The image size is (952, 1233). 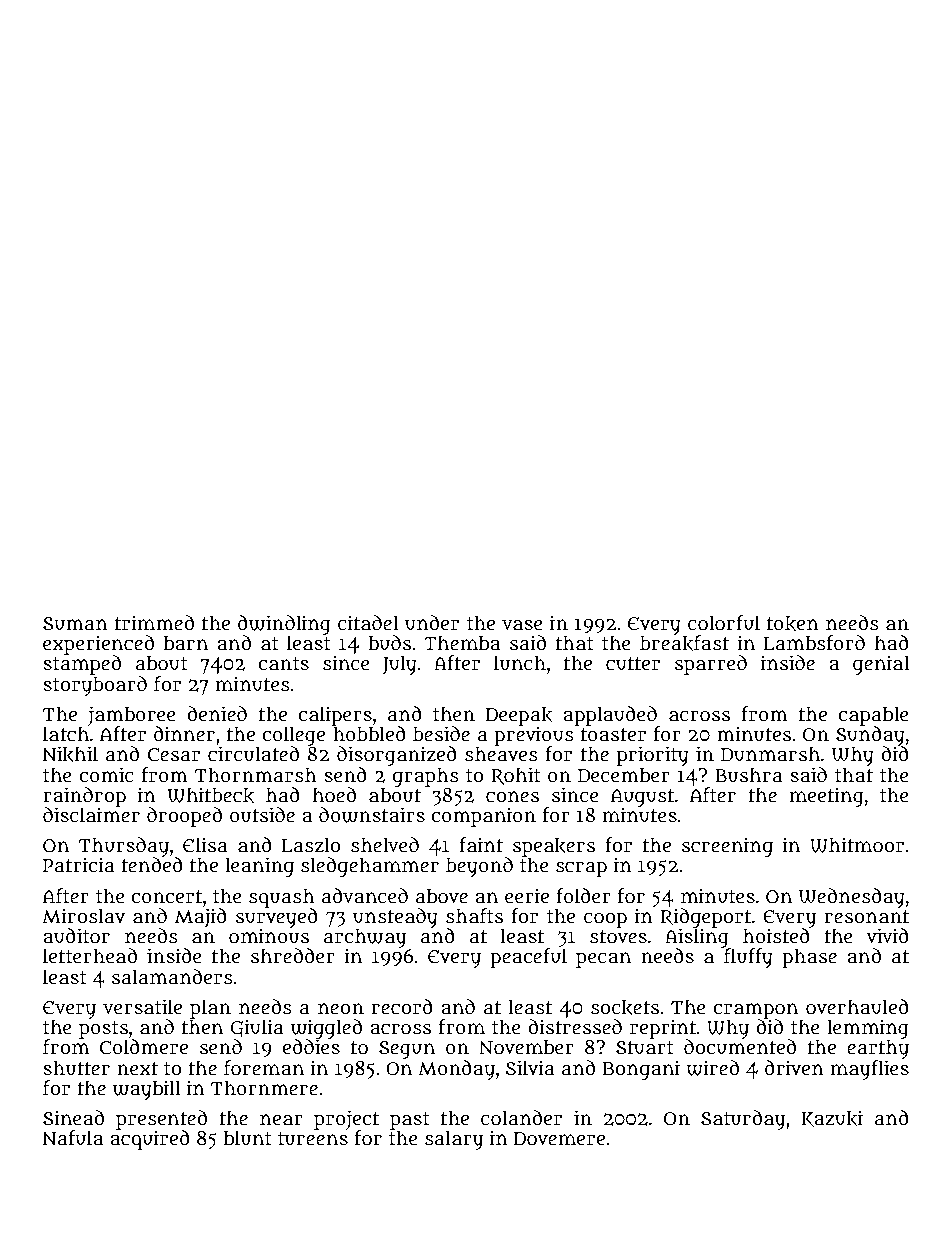 What do you see at coordinates (70, 754) in the screenshot?
I see `Nikhil` at bounding box center [70, 754].
